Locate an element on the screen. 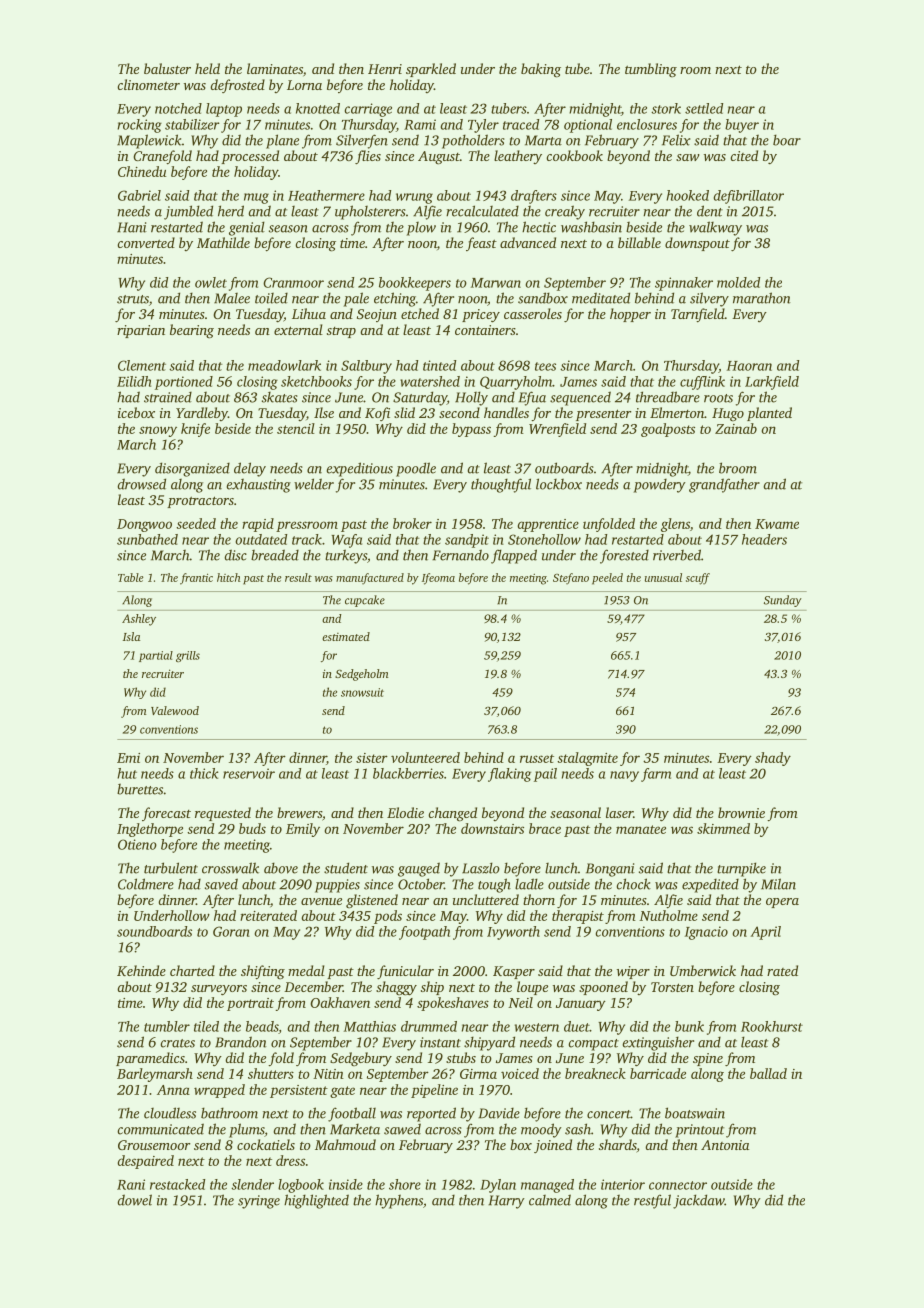 The width and height of the screenshot is (924, 1308). recalculated is located at coordinates (482, 211).
